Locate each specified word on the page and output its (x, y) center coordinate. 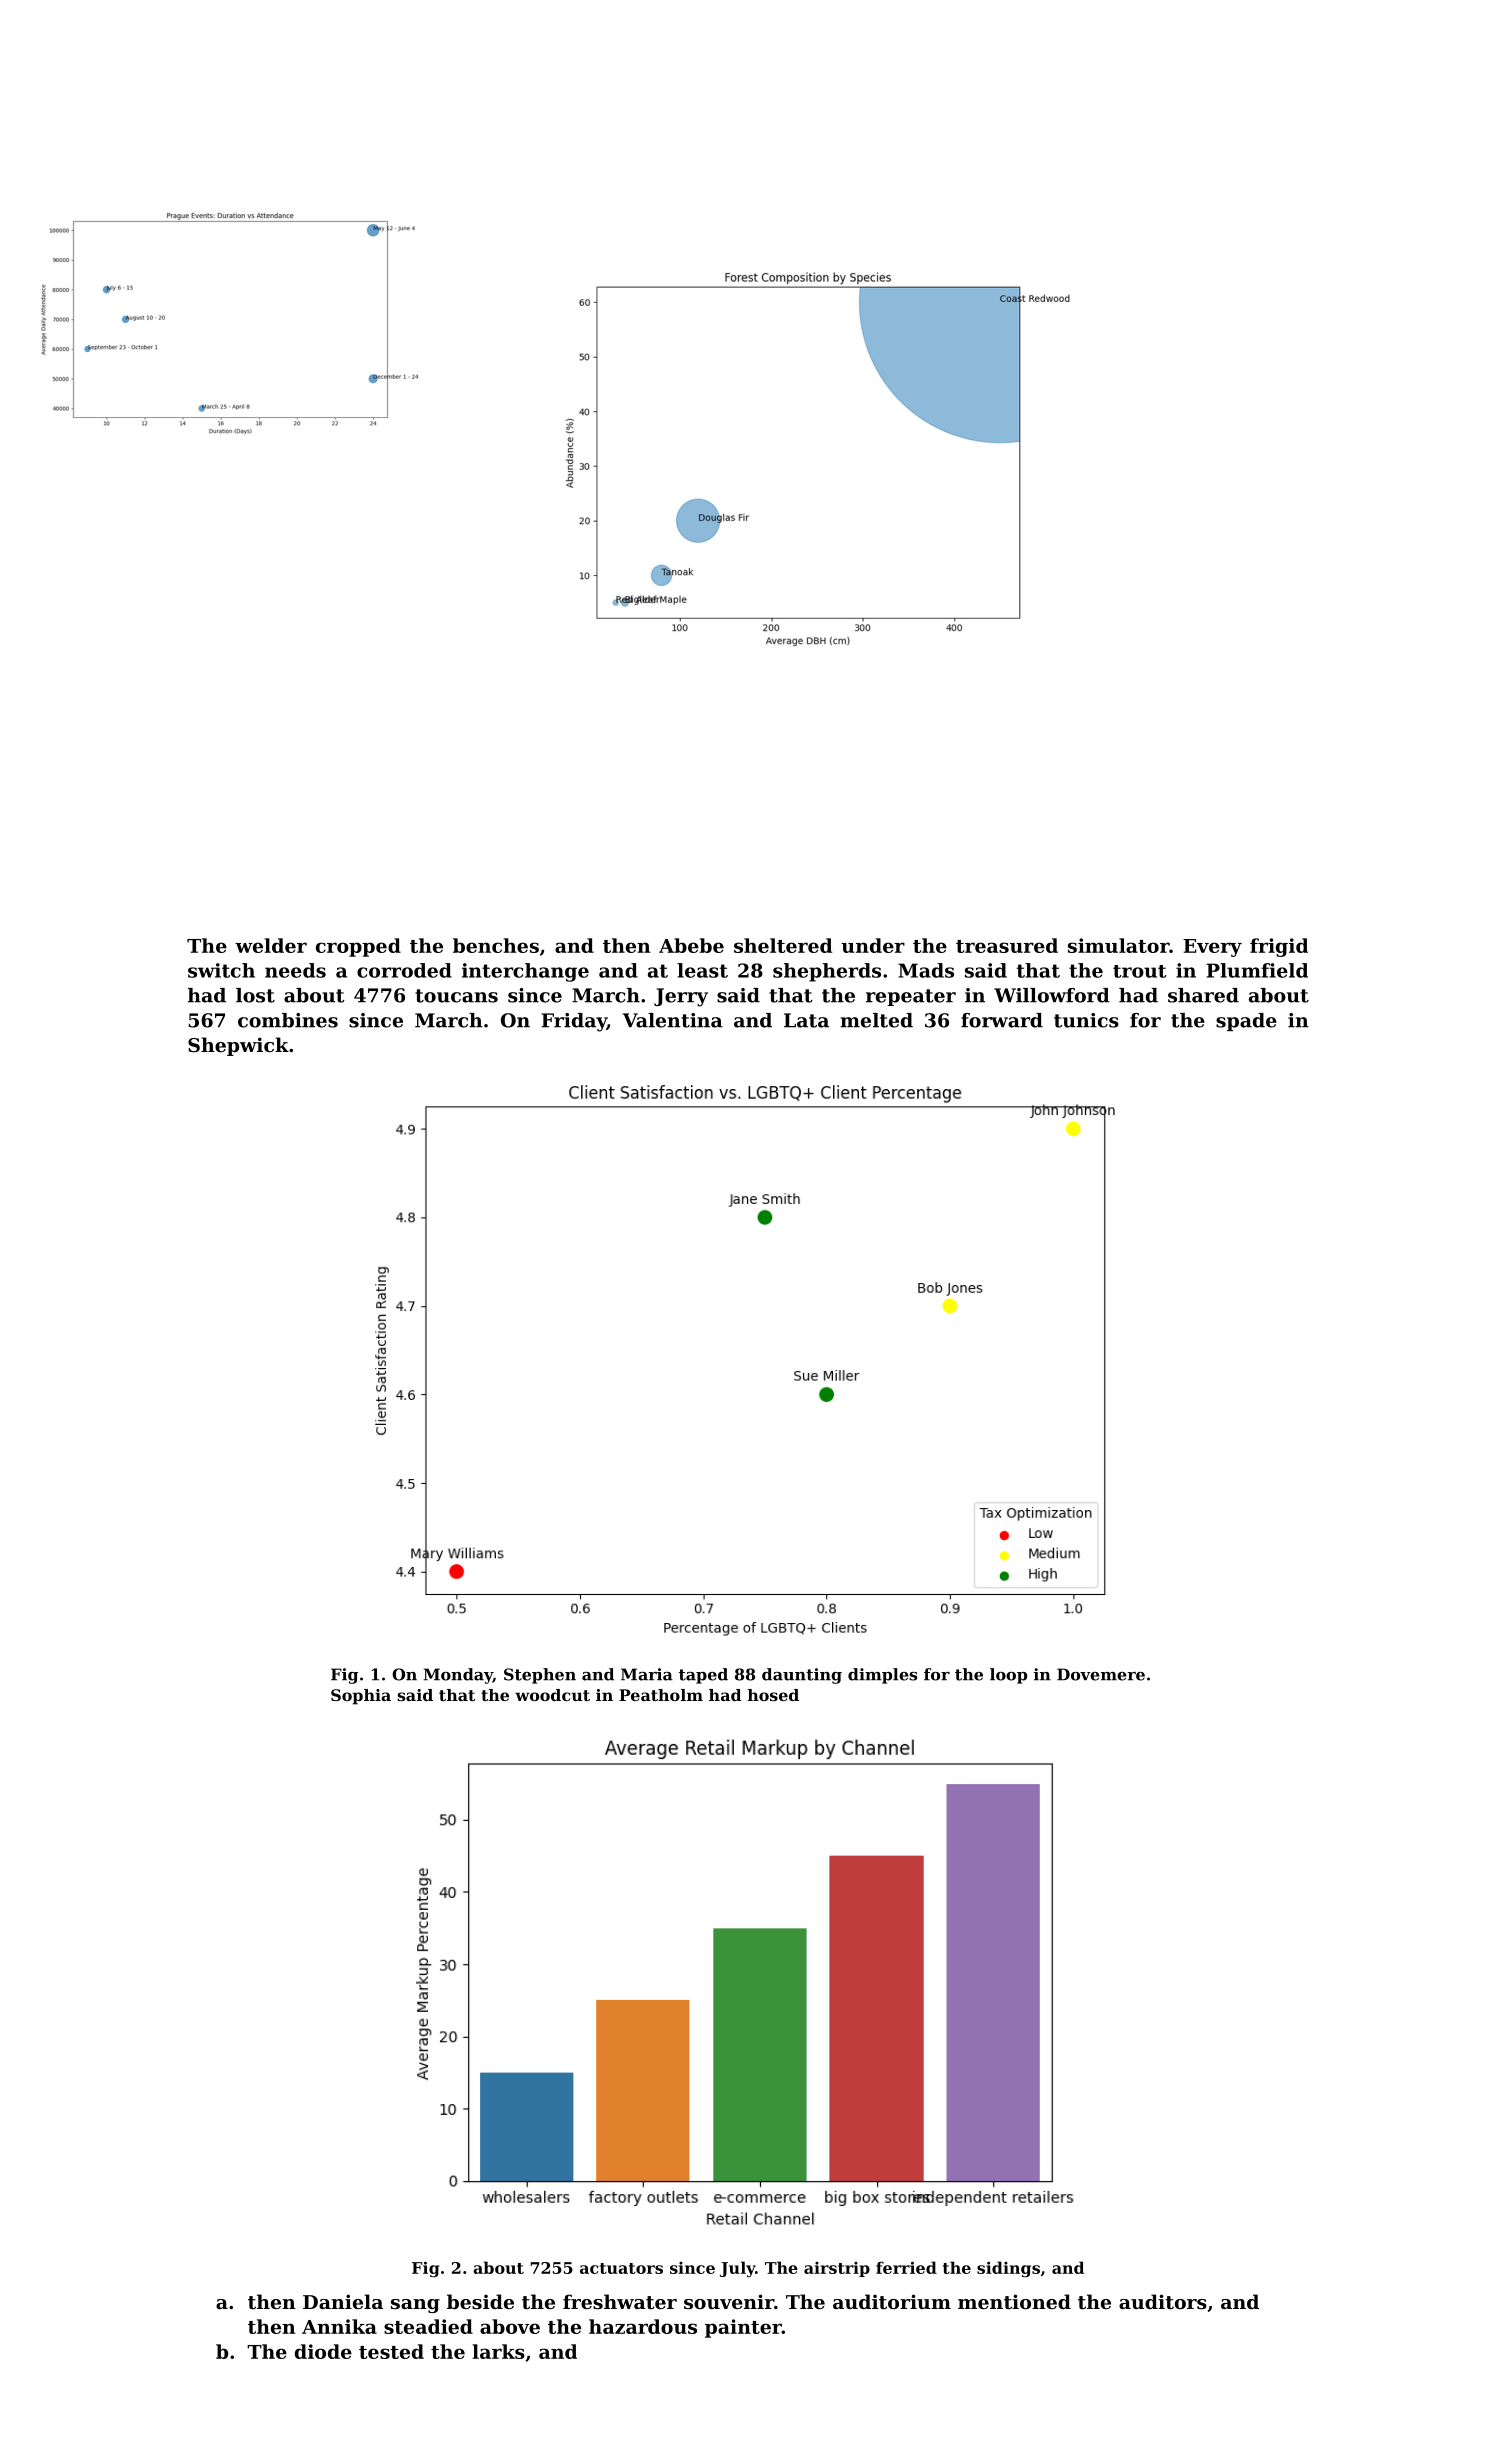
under (873, 945)
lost (255, 995)
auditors (1163, 2302)
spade (1246, 1022)
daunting (802, 1676)
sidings (1008, 2269)
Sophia (361, 1697)
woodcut (552, 1695)
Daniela (343, 2301)
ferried (906, 2267)
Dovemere (1101, 1674)
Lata (806, 1020)
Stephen (540, 1676)
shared (1203, 995)
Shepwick (238, 1046)
